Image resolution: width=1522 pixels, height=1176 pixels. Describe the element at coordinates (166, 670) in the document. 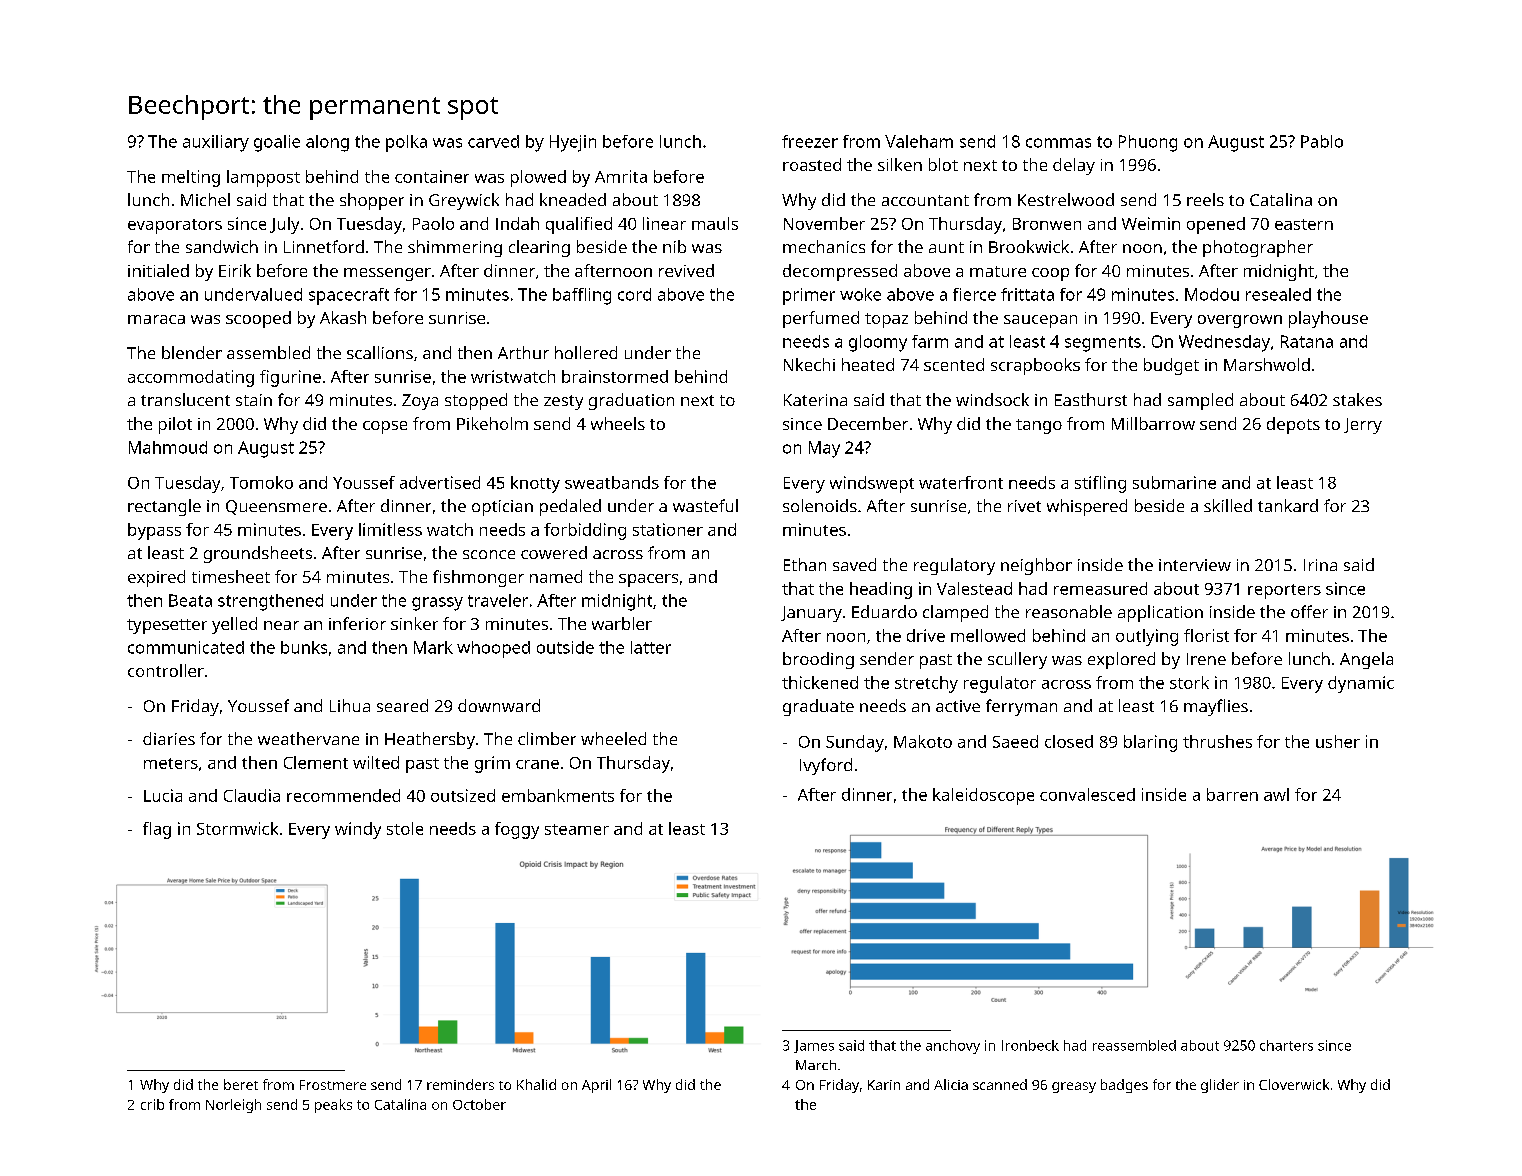

I see `controller` at that location.
